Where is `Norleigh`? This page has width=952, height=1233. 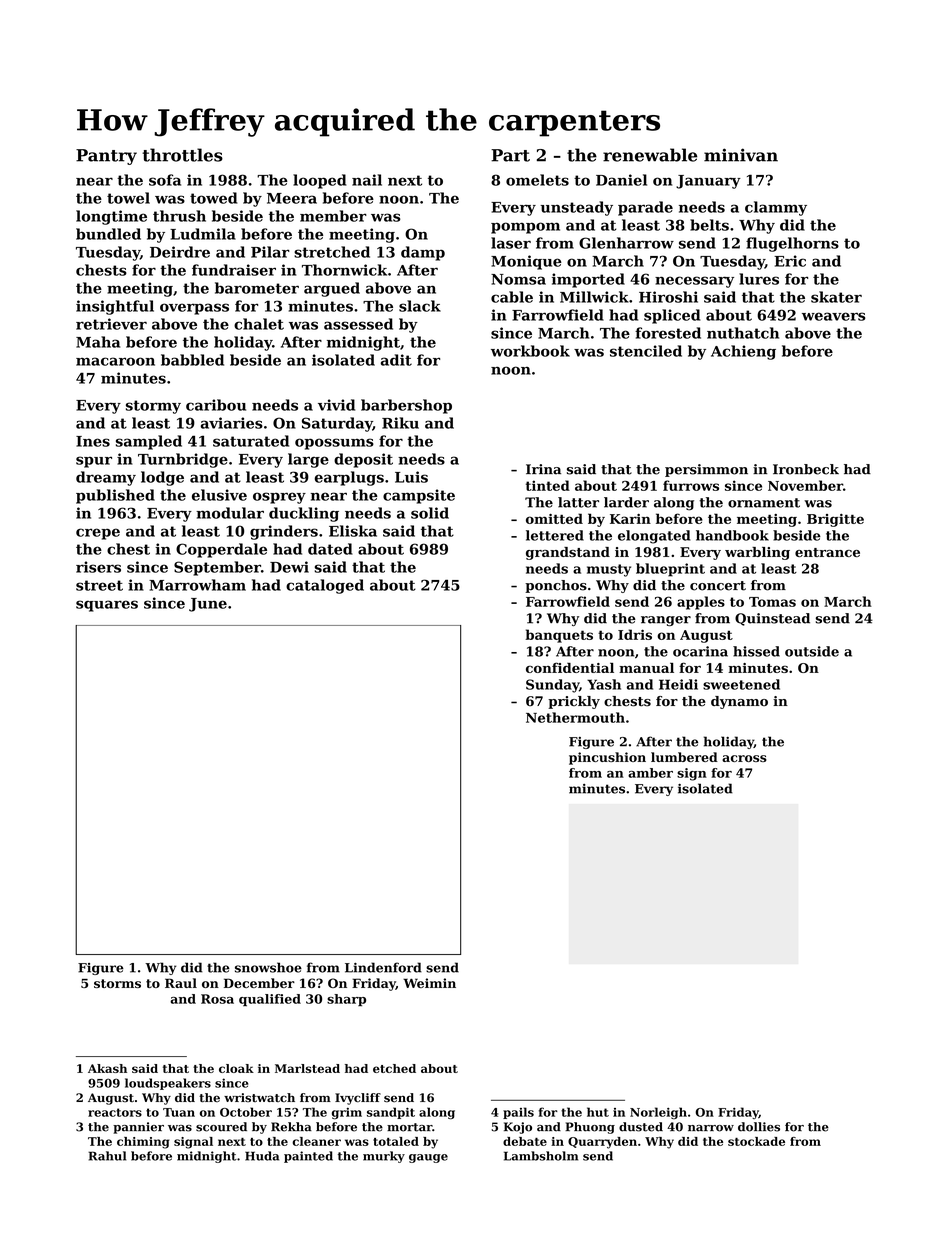
Norleigh is located at coordinates (658, 1113).
